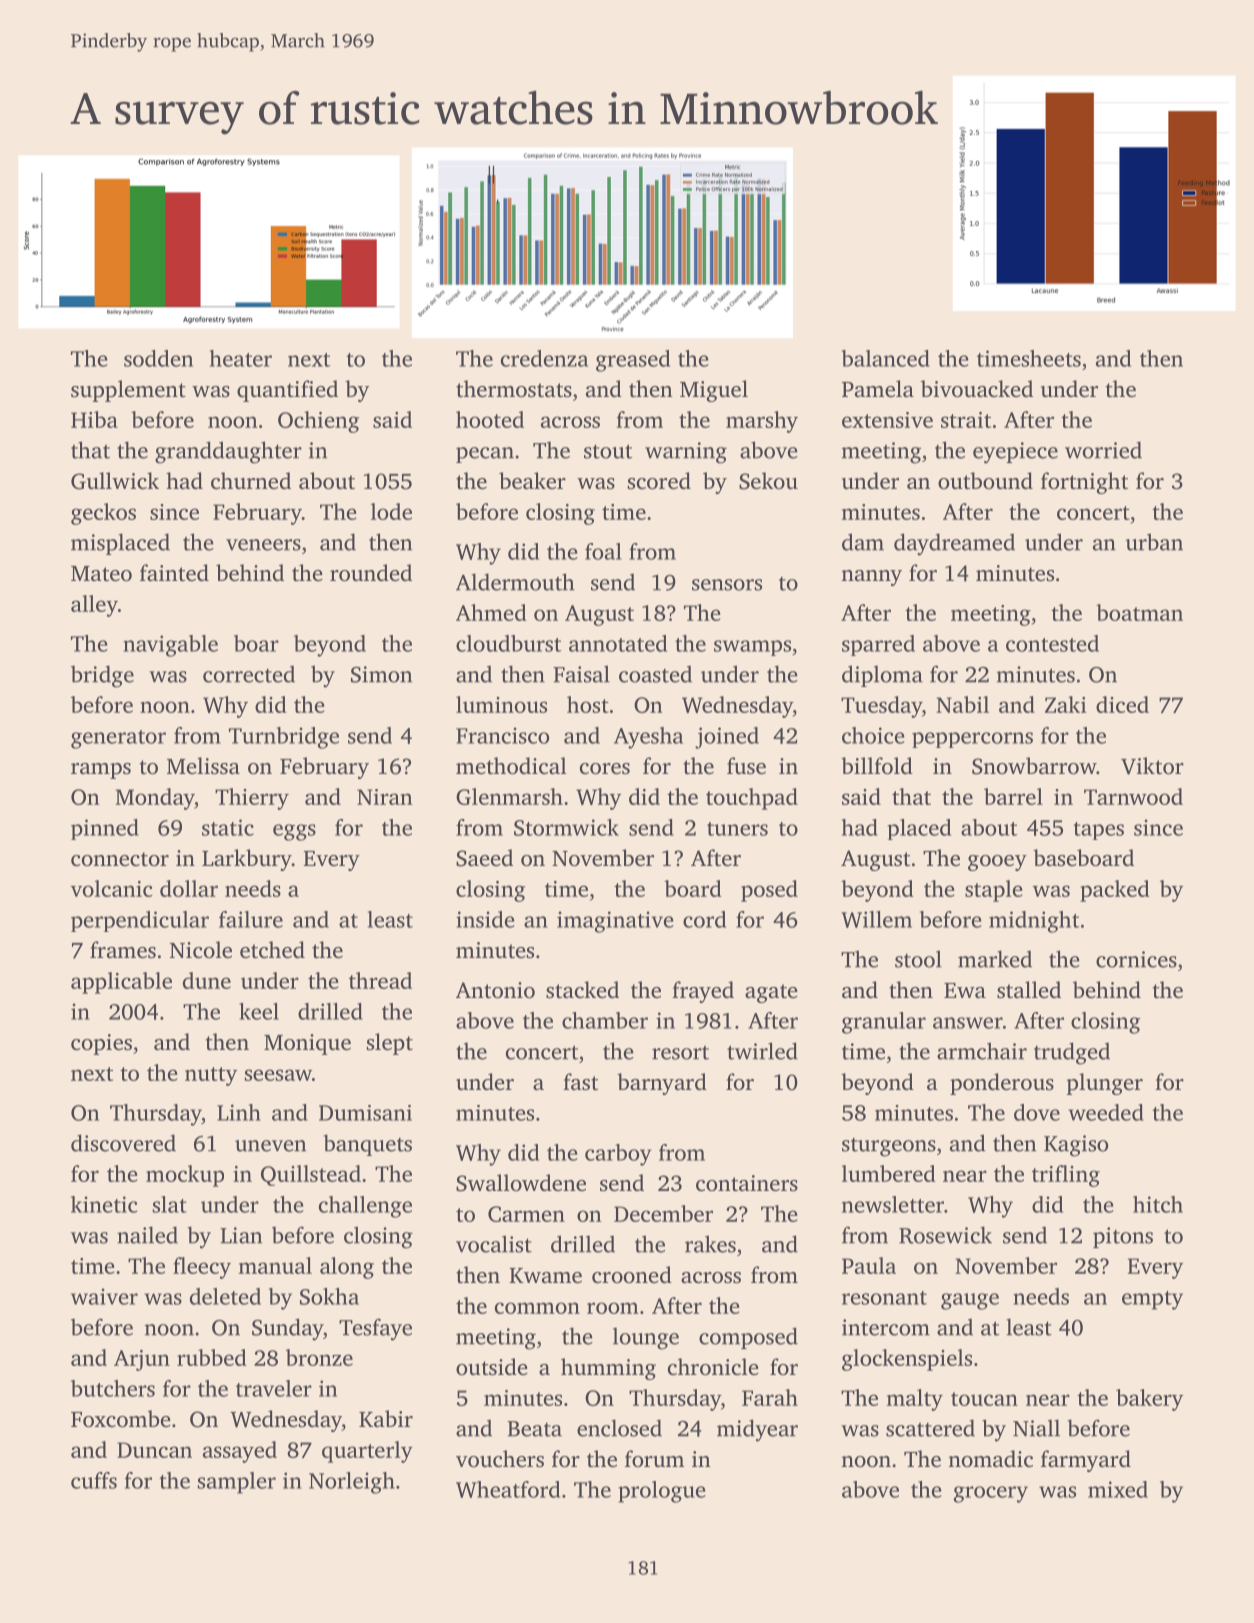 The width and height of the screenshot is (1254, 1623). I want to click on Glenmarsh, so click(509, 796).
